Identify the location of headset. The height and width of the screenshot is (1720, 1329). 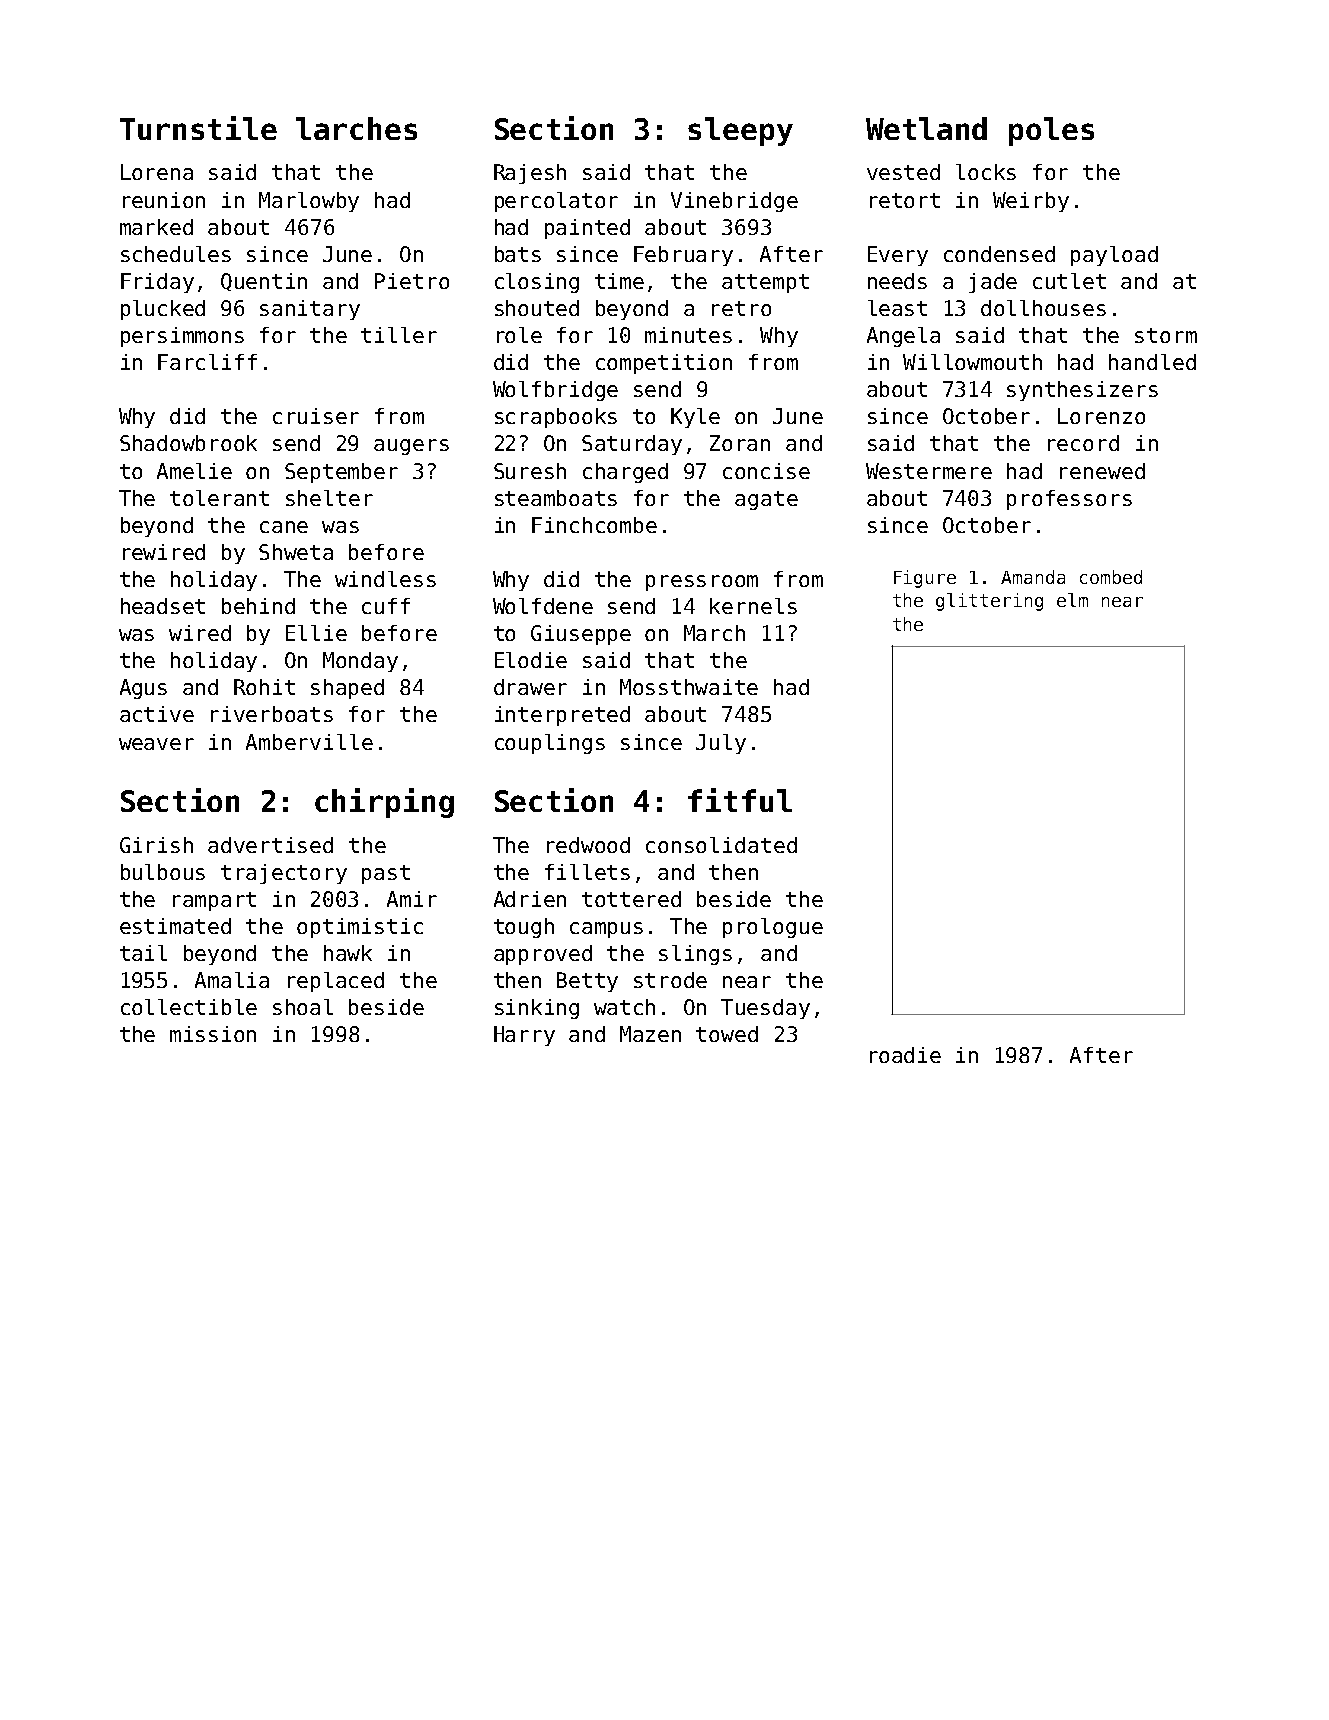
(163, 606).
